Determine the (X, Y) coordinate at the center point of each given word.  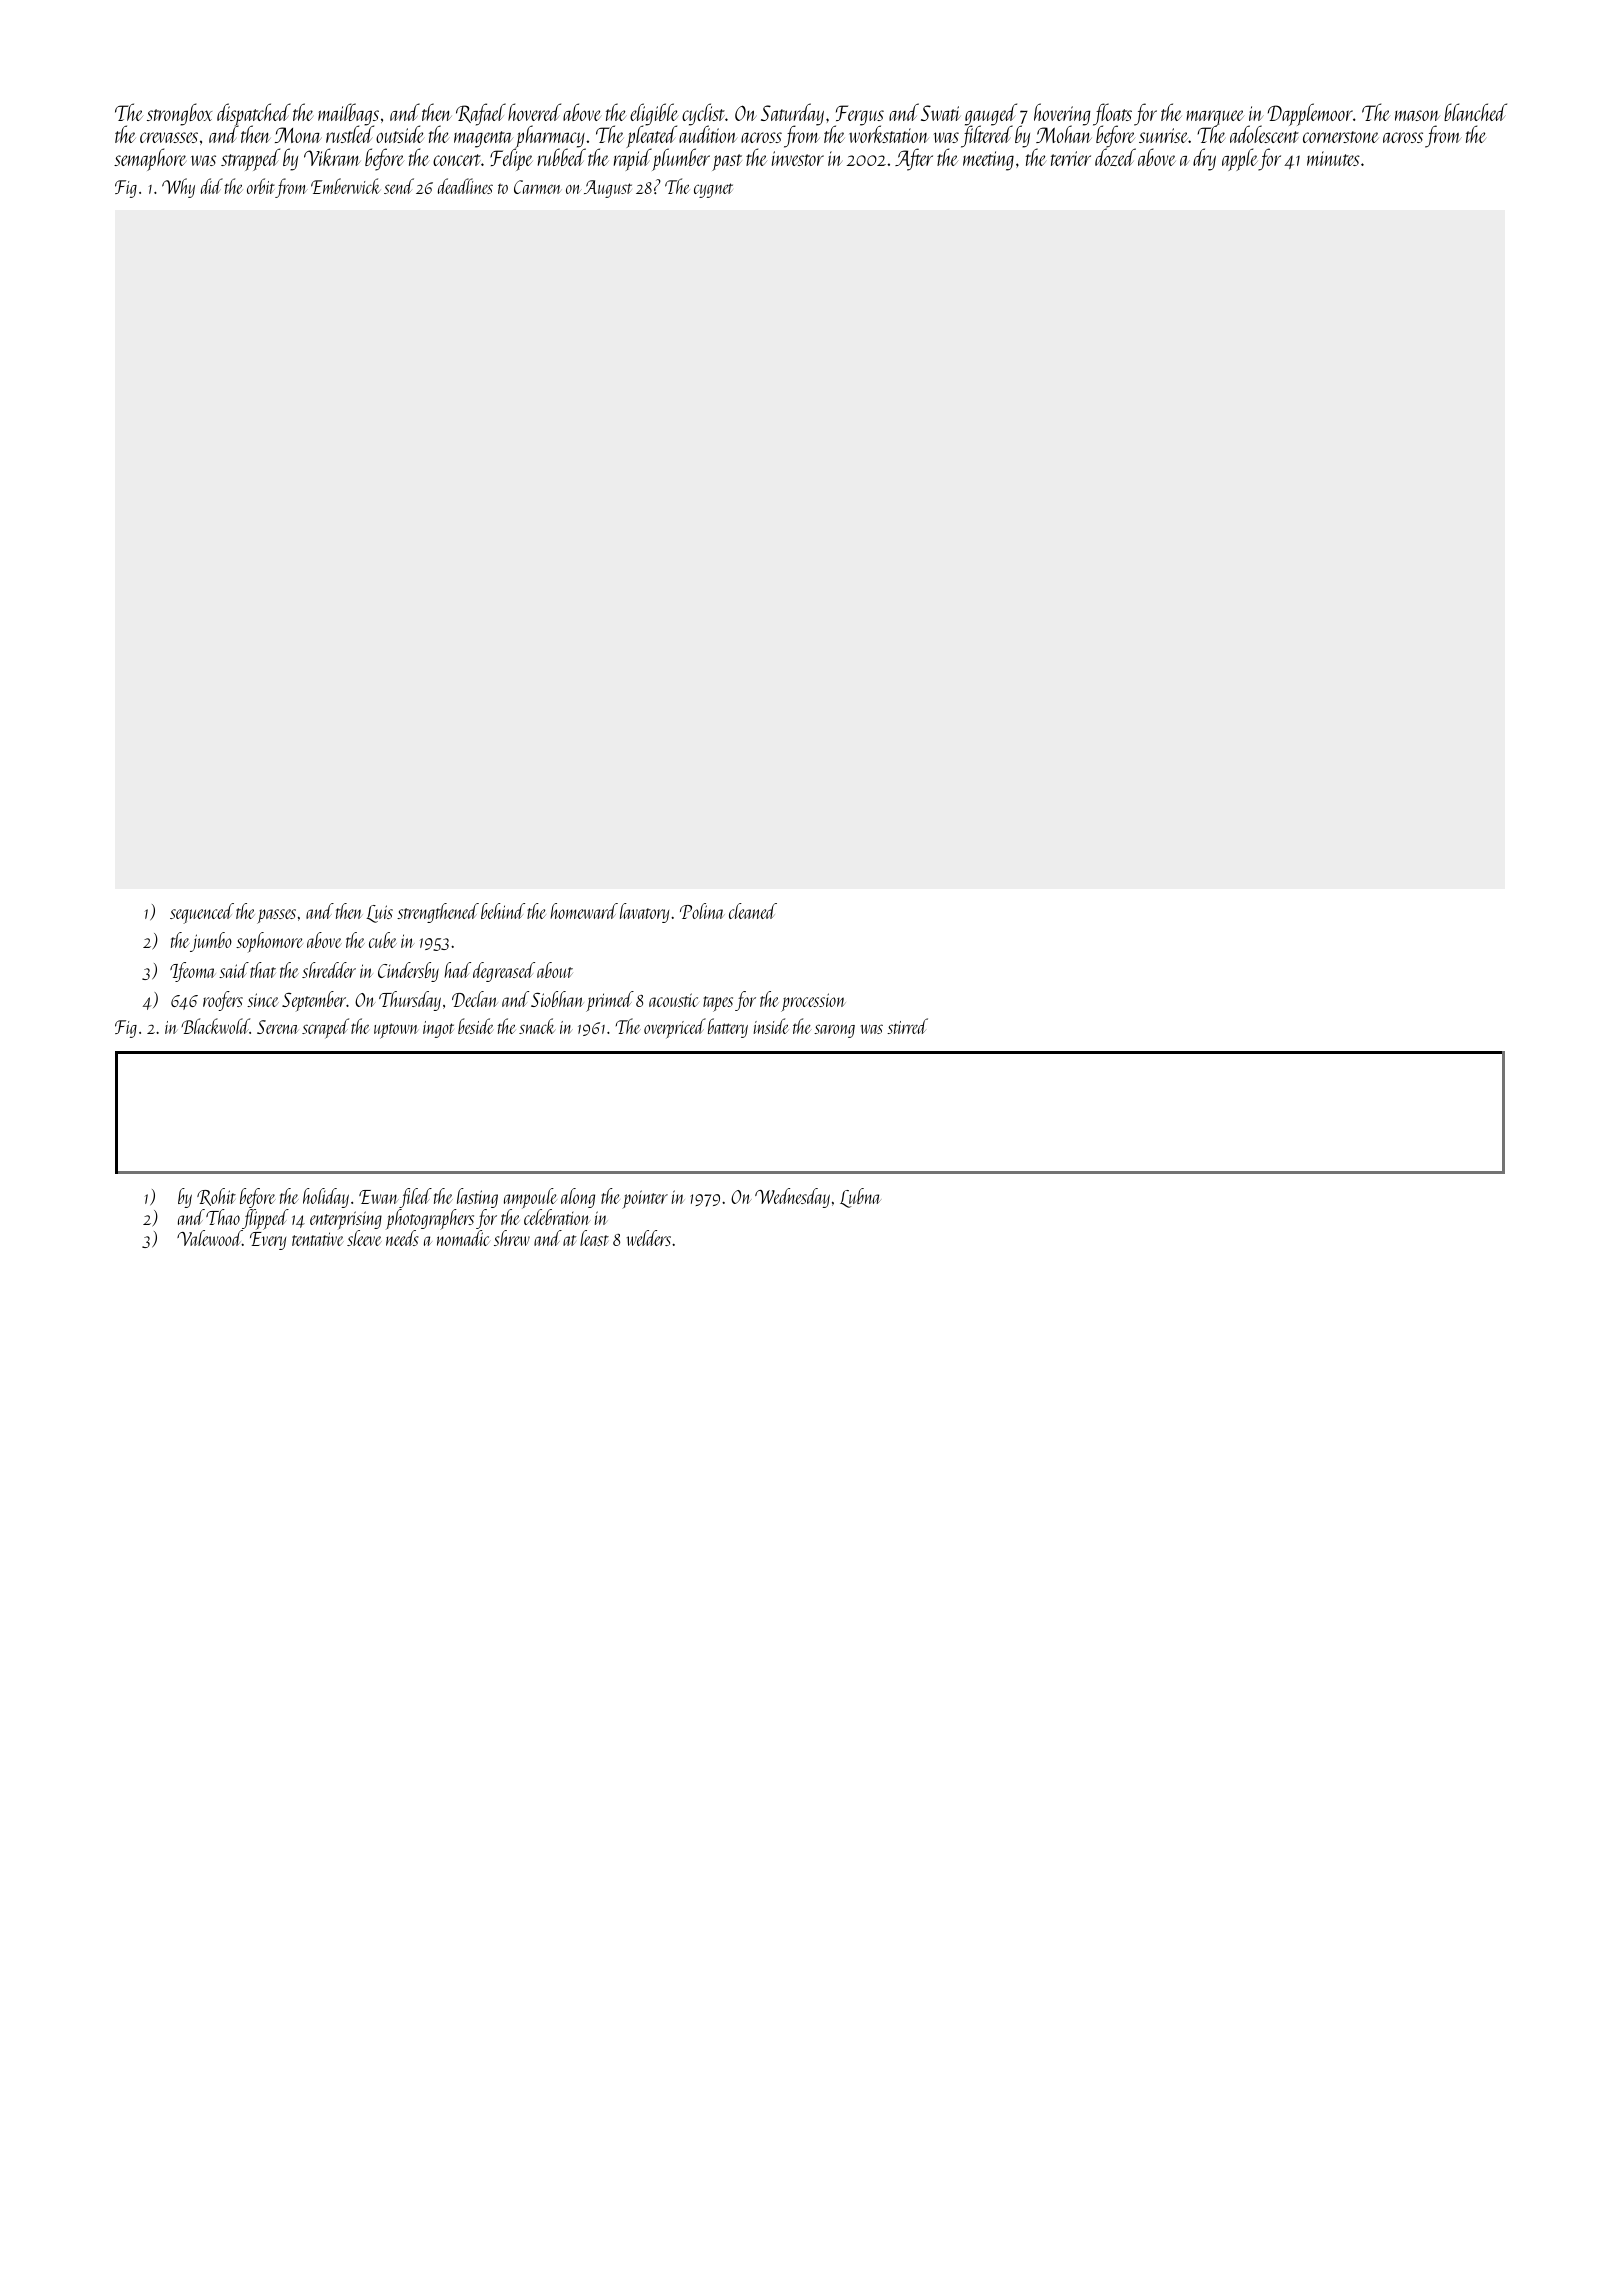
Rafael (481, 114)
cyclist (703, 114)
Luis (379, 914)
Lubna (860, 1198)
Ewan (379, 1197)
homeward (584, 911)
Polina (702, 911)
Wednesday (792, 1198)
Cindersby (408, 972)
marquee (1215, 118)
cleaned (753, 911)
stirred (907, 1026)
